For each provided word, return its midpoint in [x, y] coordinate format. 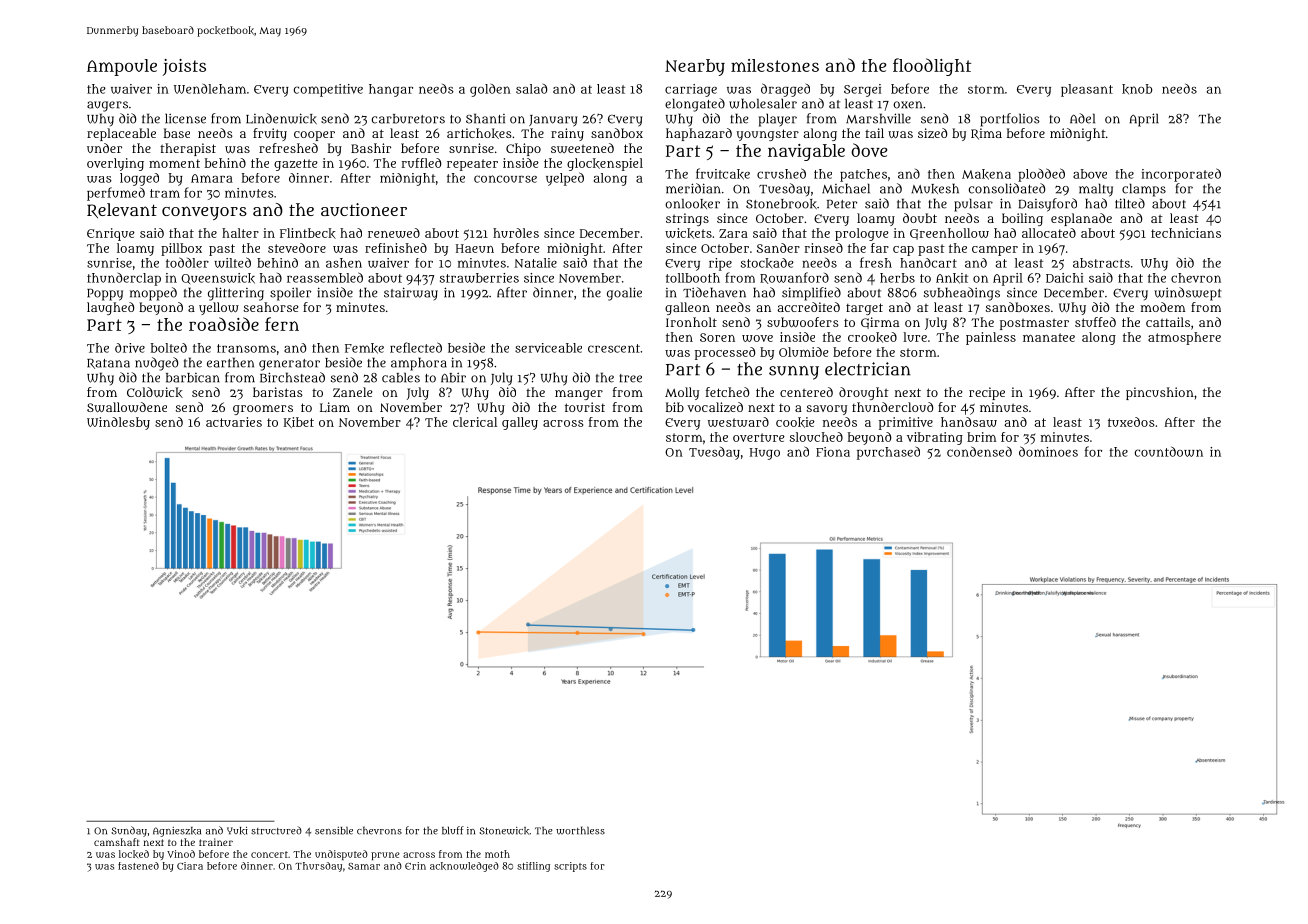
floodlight [932, 67]
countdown [1169, 451]
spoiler [290, 294]
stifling [533, 867]
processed [725, 353]
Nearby [695, 67]
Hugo [765, 454]
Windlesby [118, 423]
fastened [138, 866]
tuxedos [1131, 422]
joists [184, 67]
